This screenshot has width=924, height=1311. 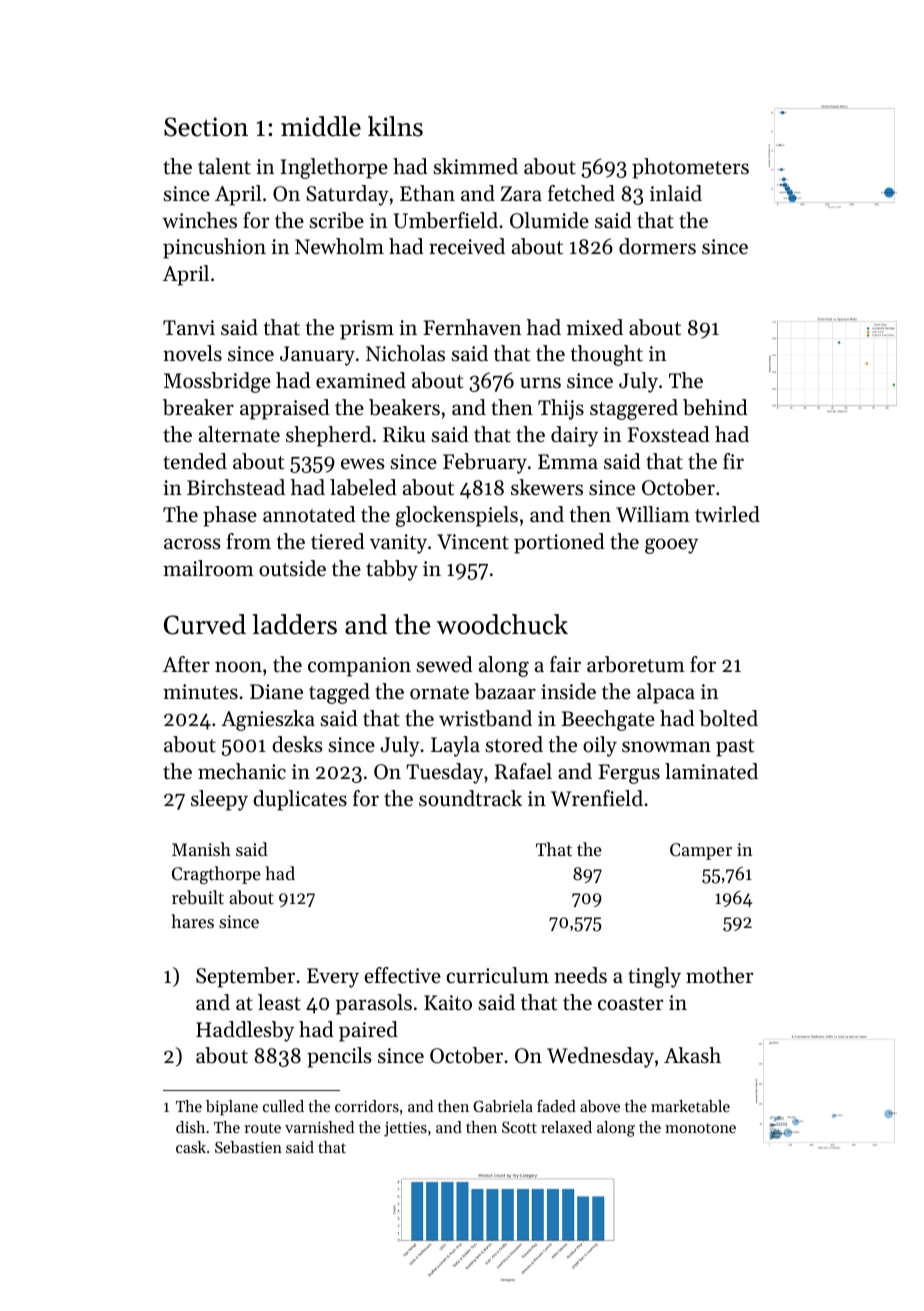 What do you see at coordinates (368, 1031) in the screenshot?
I see `paired` at bounding box center [368, 1031].
